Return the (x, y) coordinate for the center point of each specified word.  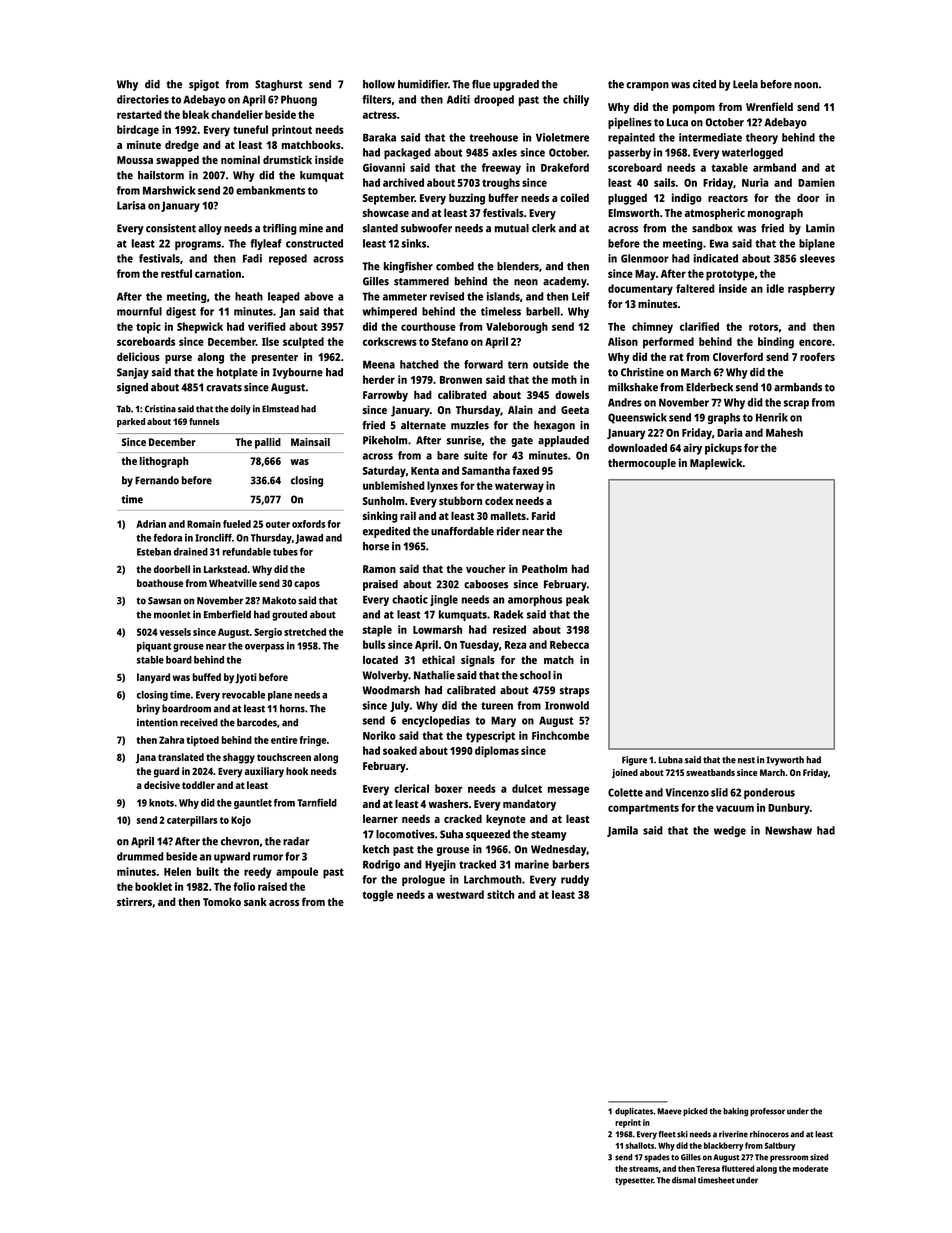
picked (695, 1112)
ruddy (575, 880)
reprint (628, 1123)
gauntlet (253, 804)
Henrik (772, 417)
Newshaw (788, 830)
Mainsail (310, 442)
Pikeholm (385, 440)
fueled (237, 524)
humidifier (423, 84)
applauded (563, 441)
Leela (745, 84)
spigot (204, 85)
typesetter (634, 1181)
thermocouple (642, 464)
